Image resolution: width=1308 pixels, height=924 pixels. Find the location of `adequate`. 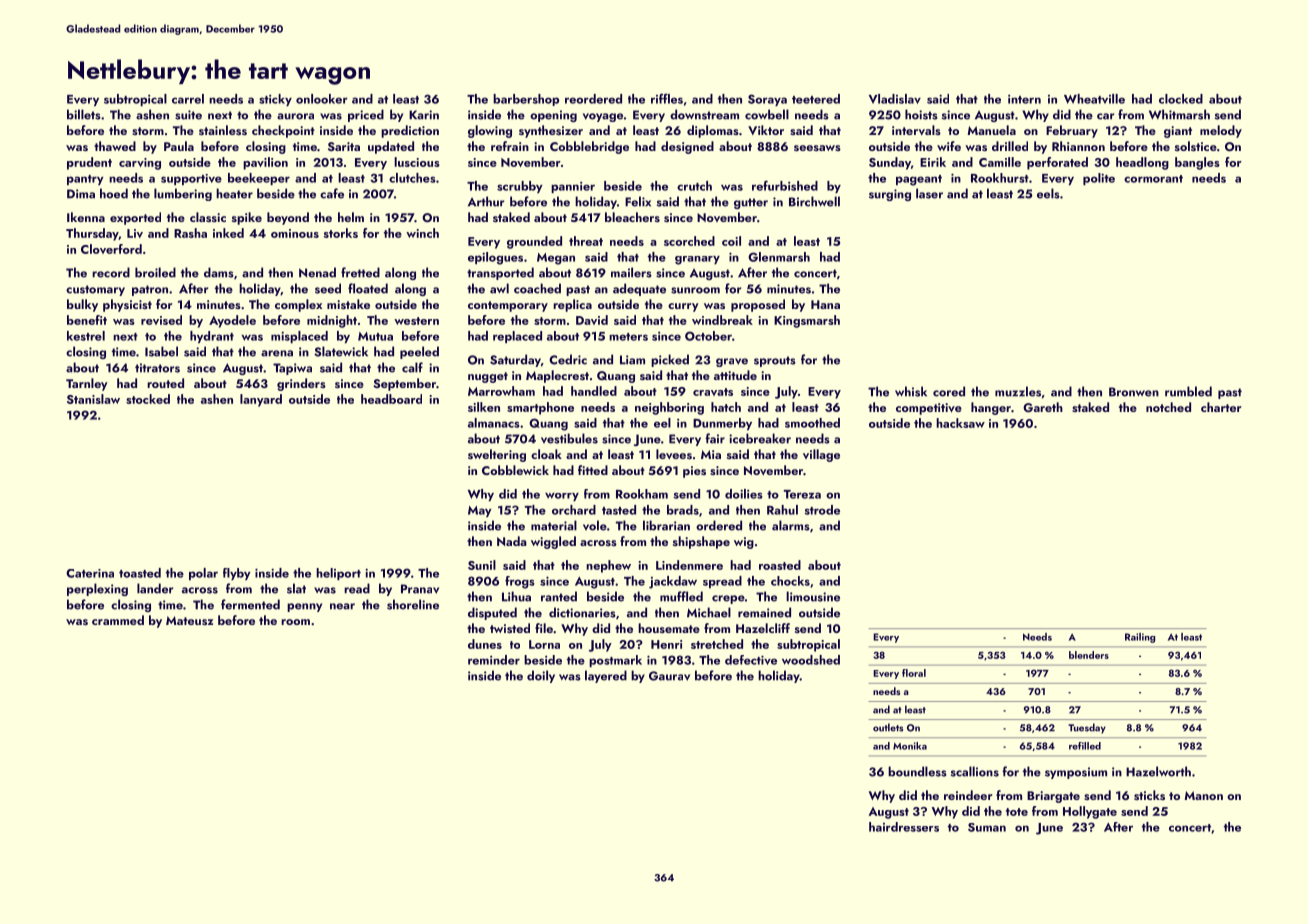

adequate is located at coordinates (639, 289).
